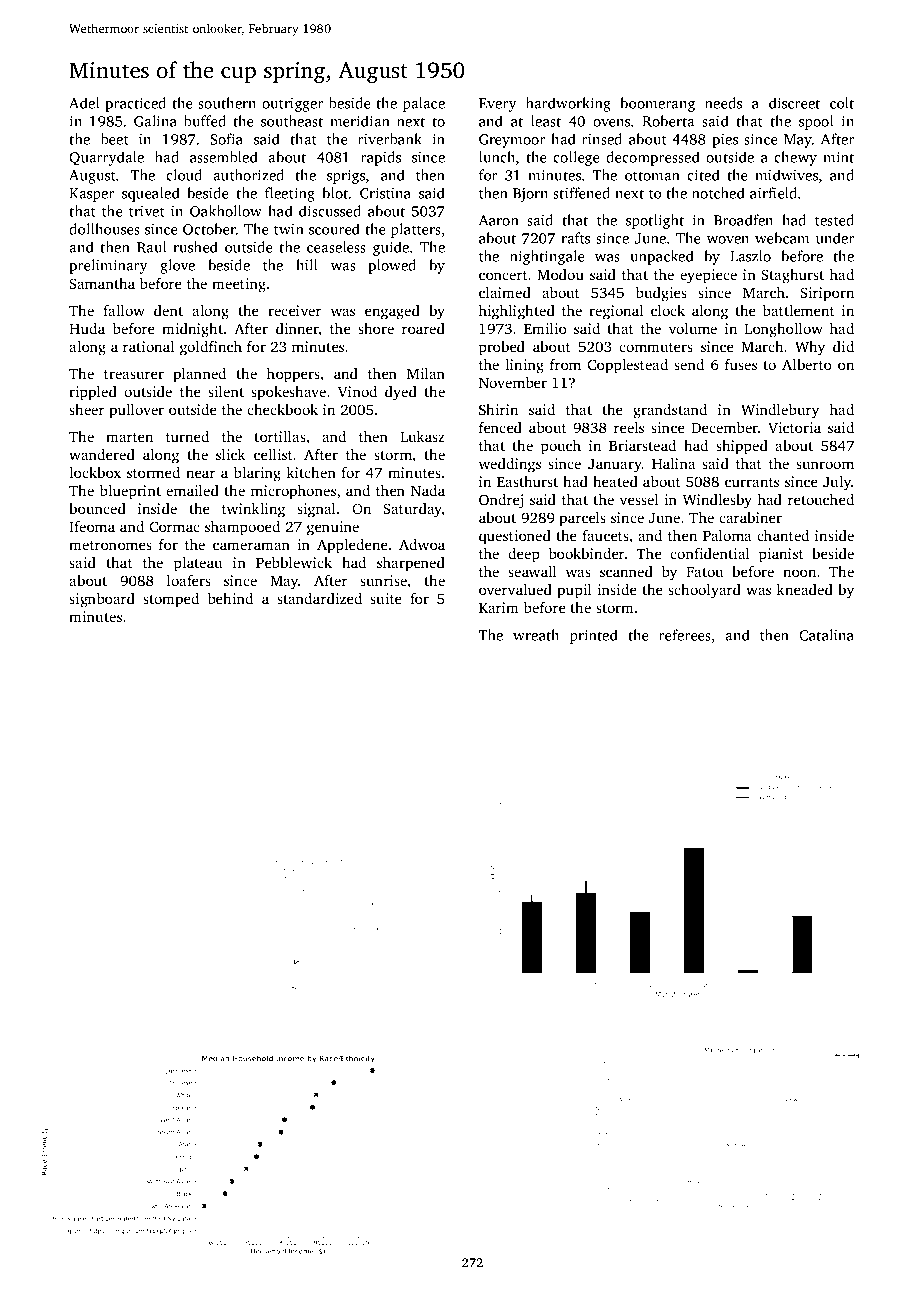 The image size is (924, 1308). Describe the element at coordinates (799, 573) in the screenshot. I see `noon` at that location.
